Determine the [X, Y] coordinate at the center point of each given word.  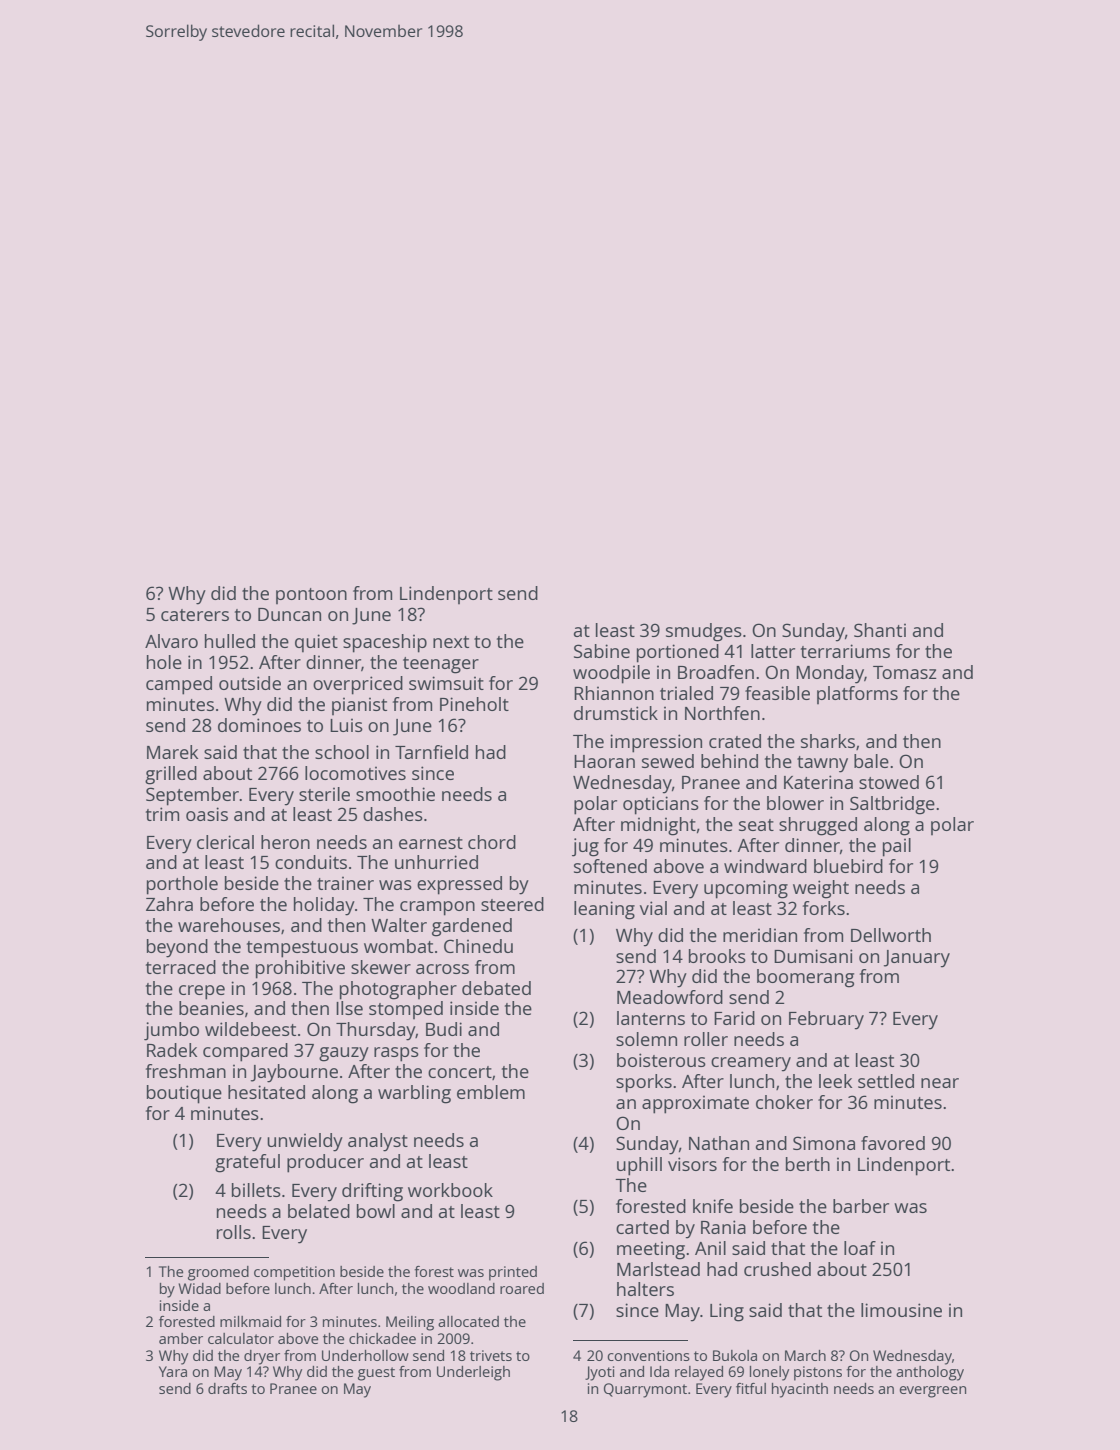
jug [585, 847]
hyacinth [800, 1390]
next [451, 642]
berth [808, 1164]
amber [181, 1338]
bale [871, 761]
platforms [857, 695]
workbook [450, 1190]
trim [162, 814]
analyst [378, 1142]
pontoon [311, 596]
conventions [648, 1355]
